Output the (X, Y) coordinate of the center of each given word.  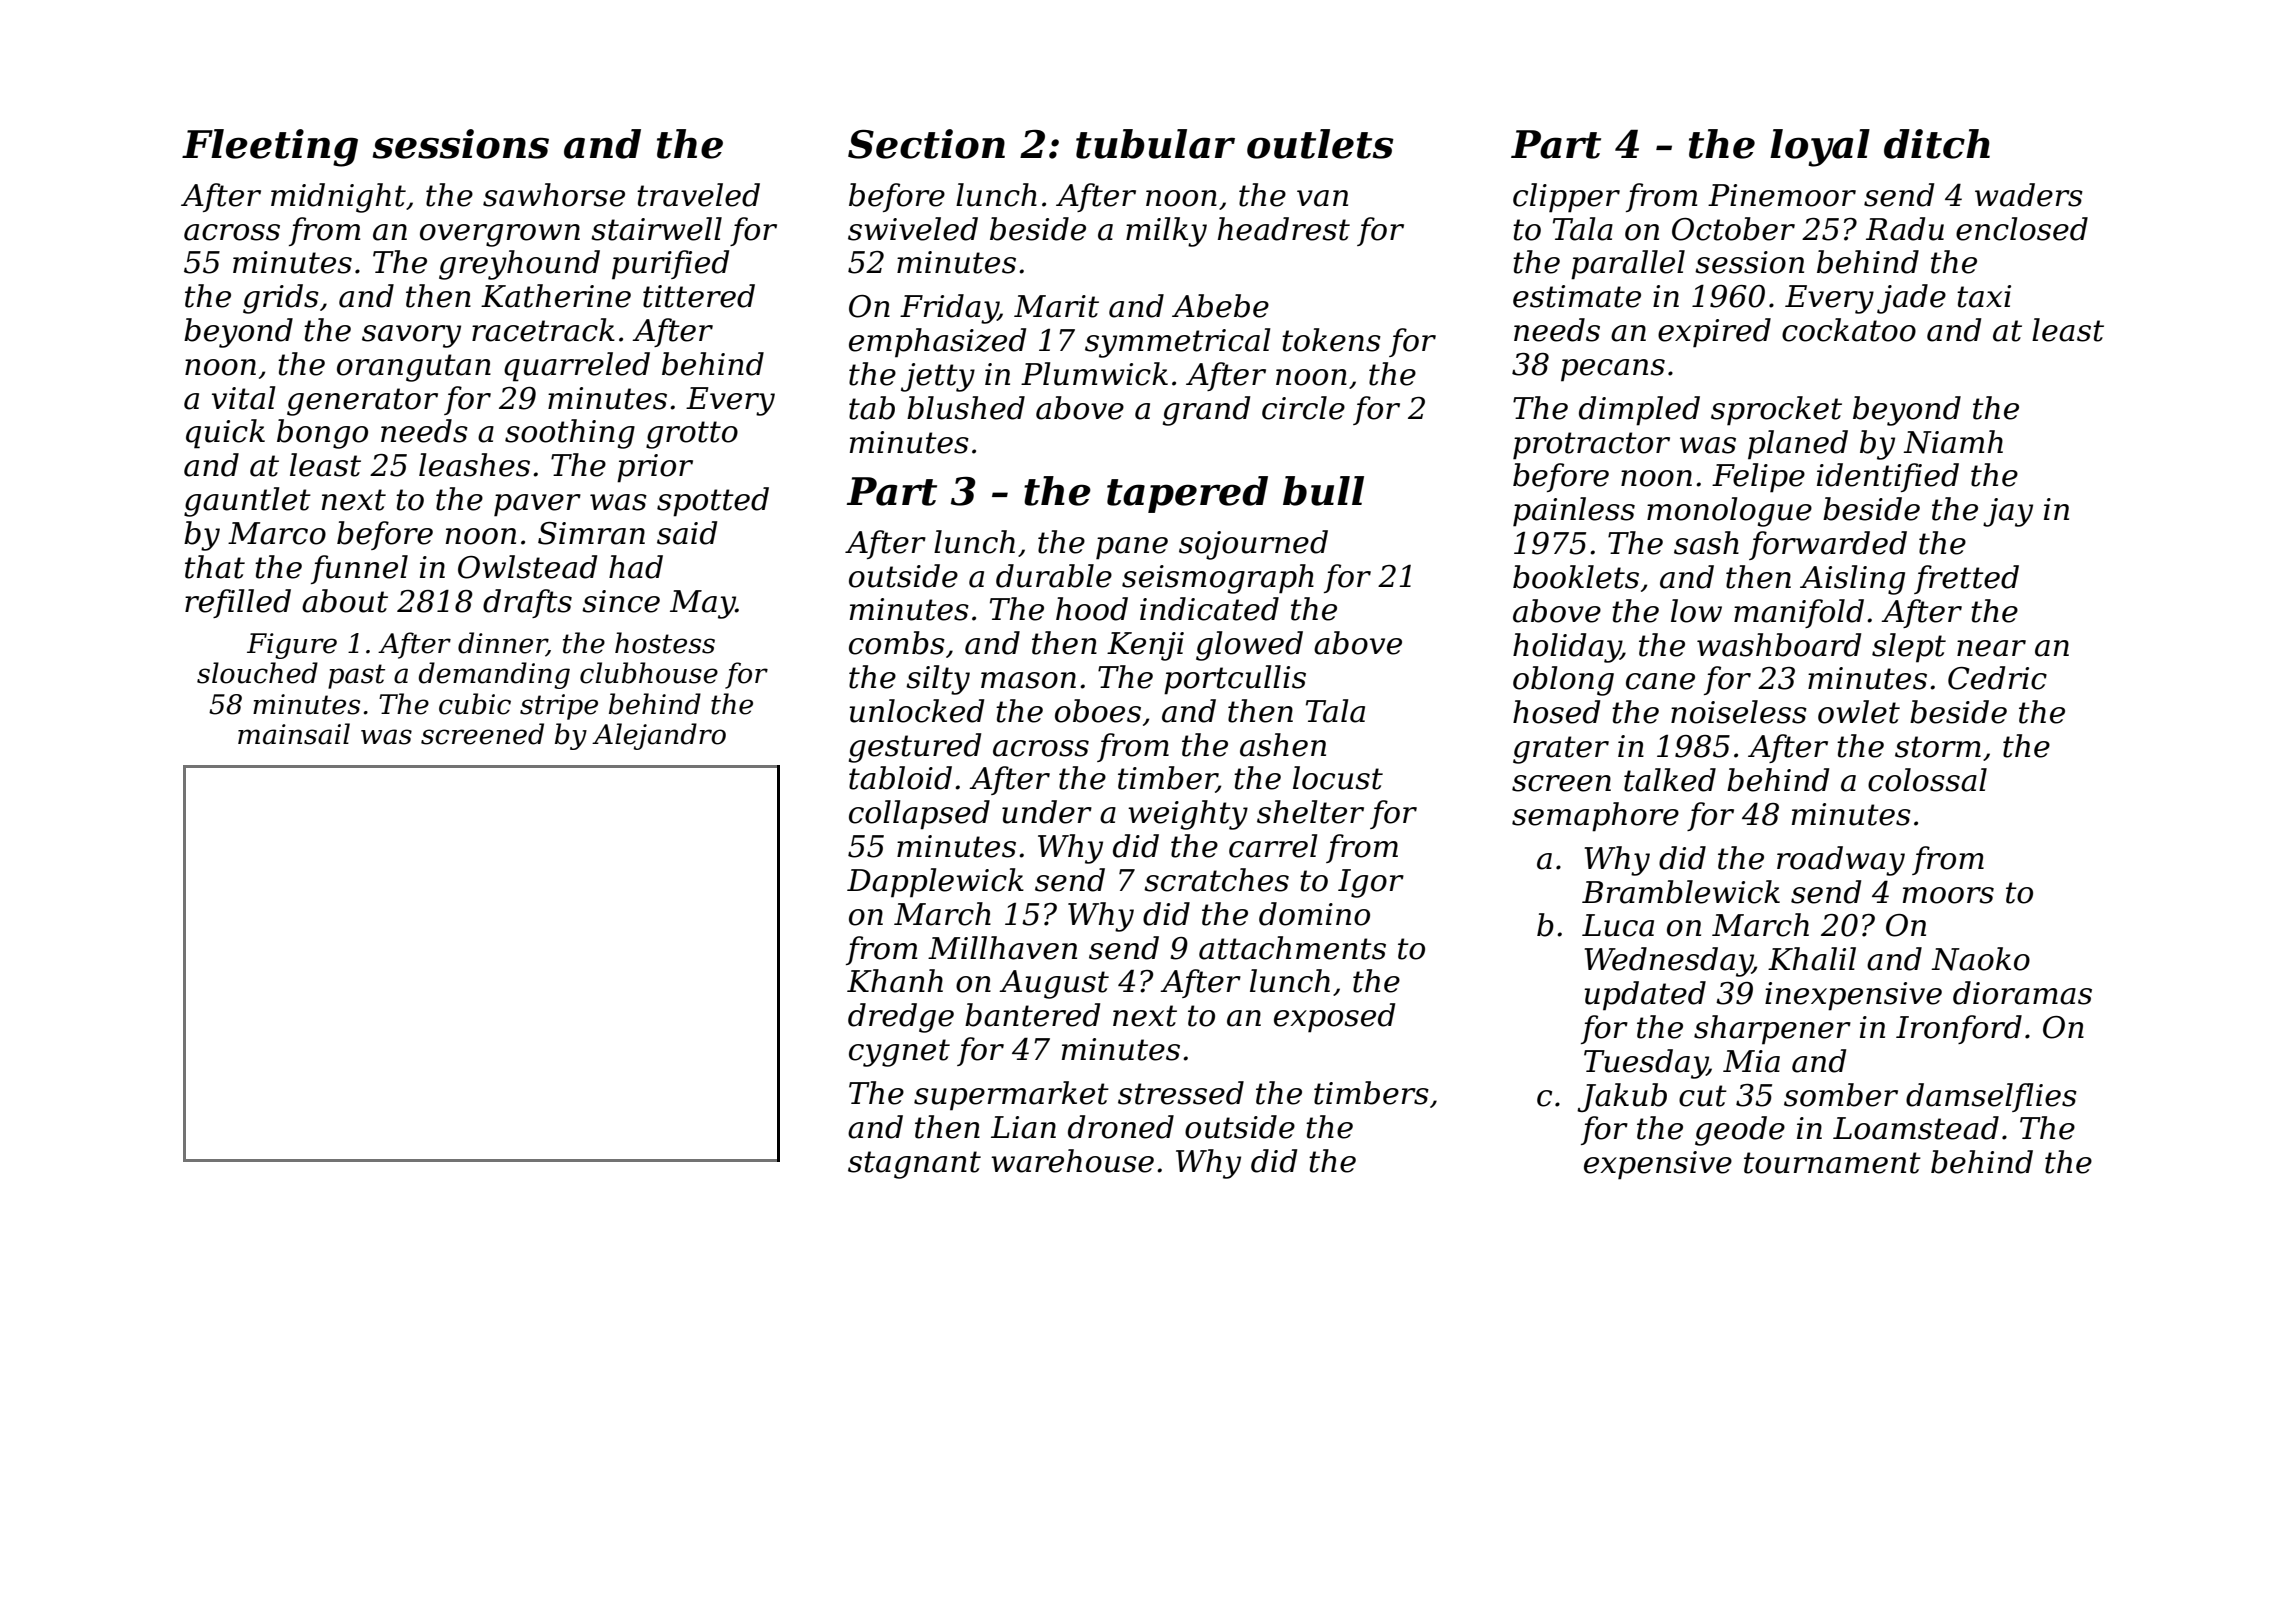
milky (1166, 232)
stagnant (914, 1165)
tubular (1155, 144)
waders (2029, 195)
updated (1645, 996)
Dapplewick (935, 883)
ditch (1937, 144)
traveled (698, 195)
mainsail (294, 734)
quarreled (577, 367)
